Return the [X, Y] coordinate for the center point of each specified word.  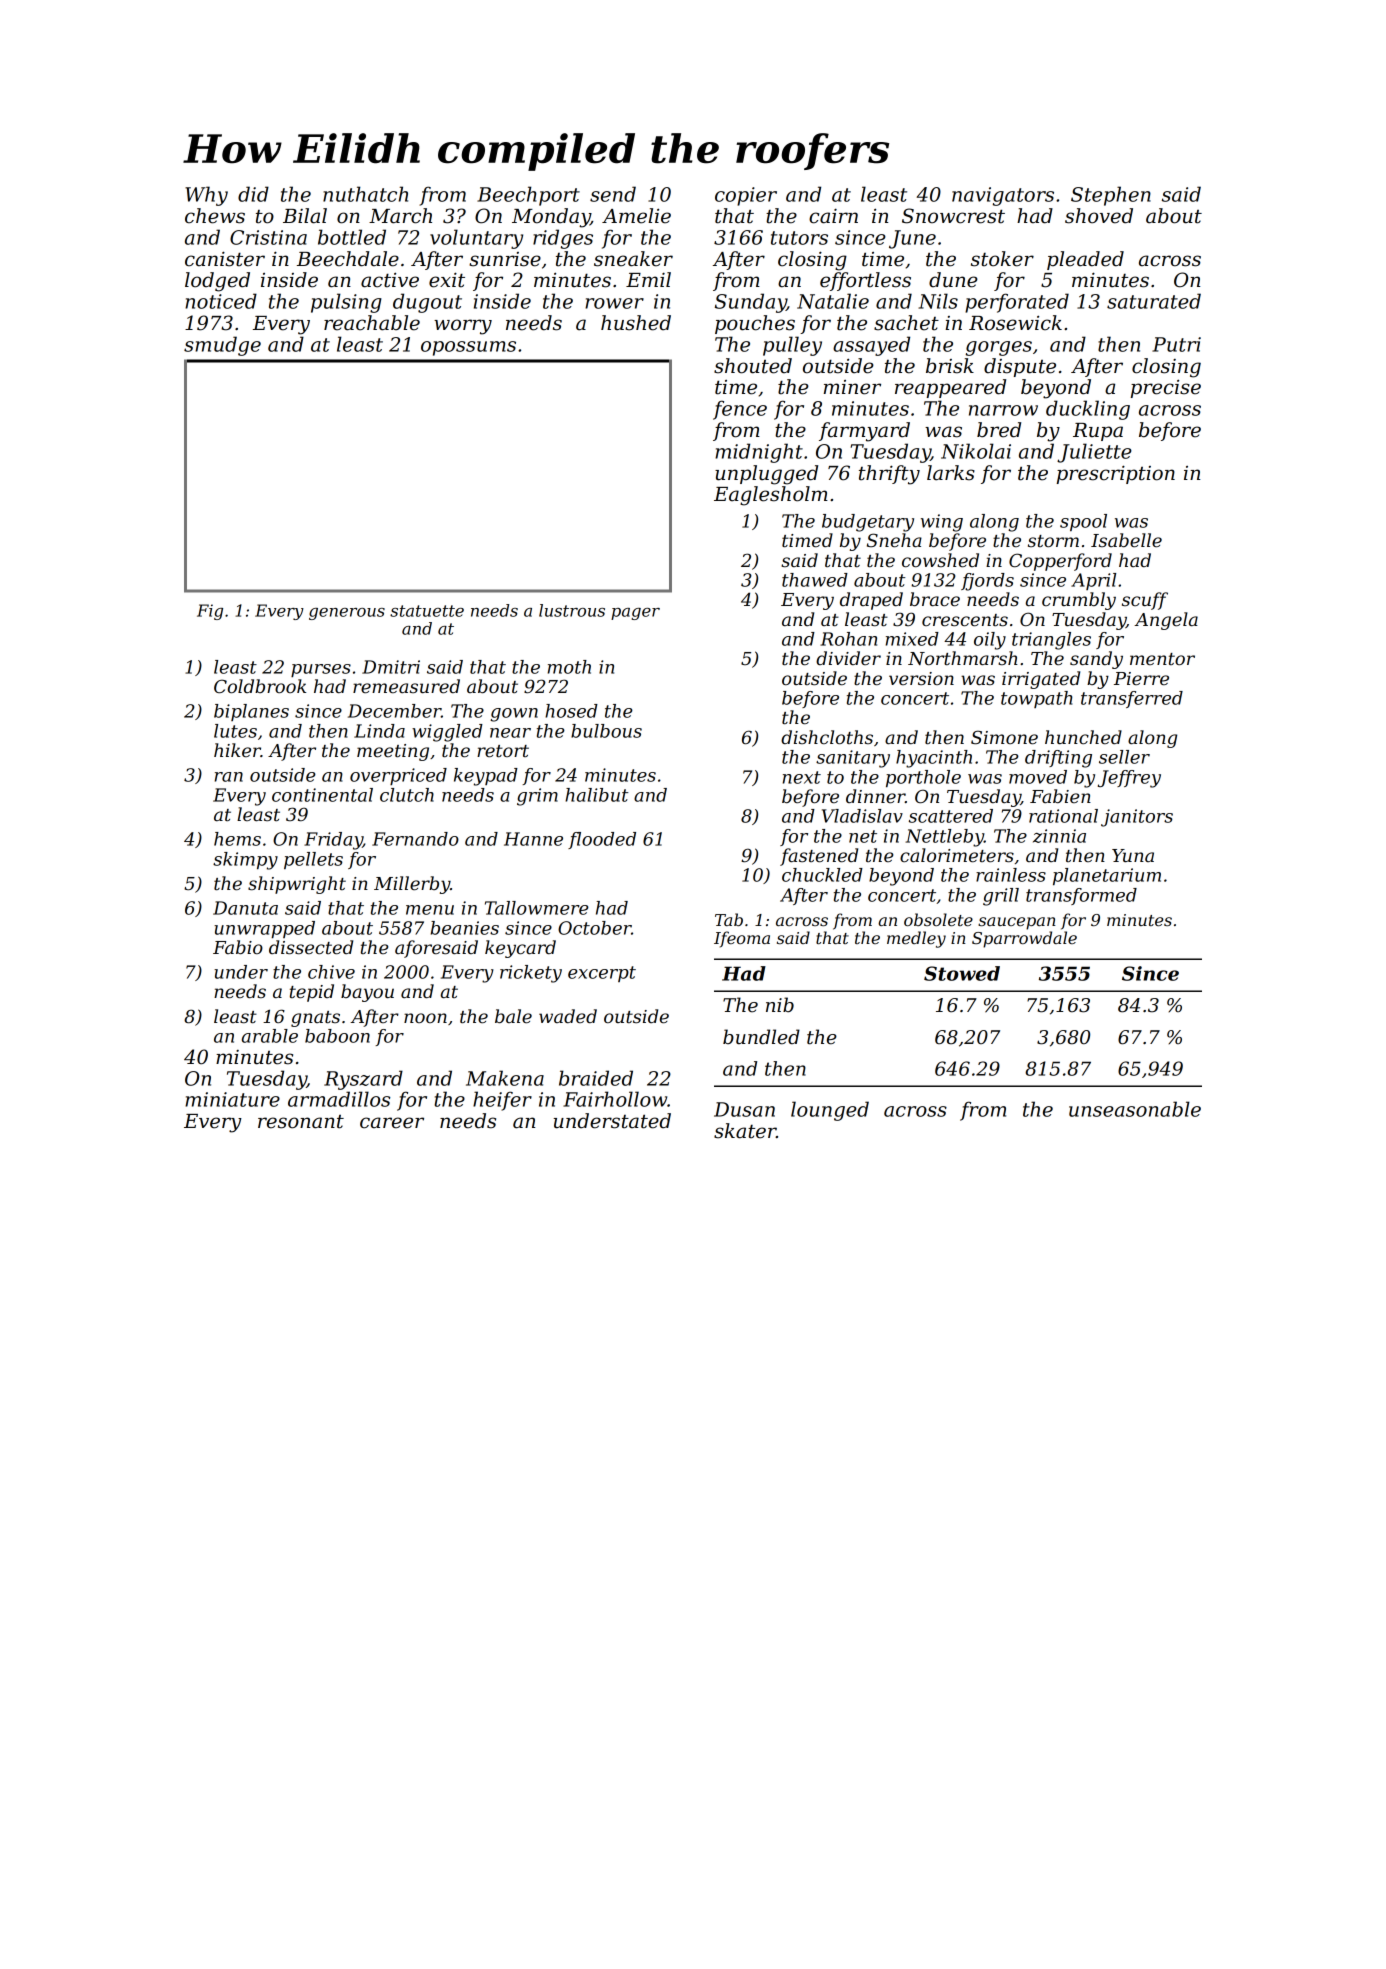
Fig [210, 612]
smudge [222, 346]
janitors [1137, 818]
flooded [602, 840]
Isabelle [1126, 540]
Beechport [528, 196]
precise [1166, 388]
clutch [407, 795]
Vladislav [862, 816]
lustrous [572, 610]
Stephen [1111, 196]
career [392, 1123]
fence [740, 410]
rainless [1011, 875]
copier [746, 196]
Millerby [412, 885]
